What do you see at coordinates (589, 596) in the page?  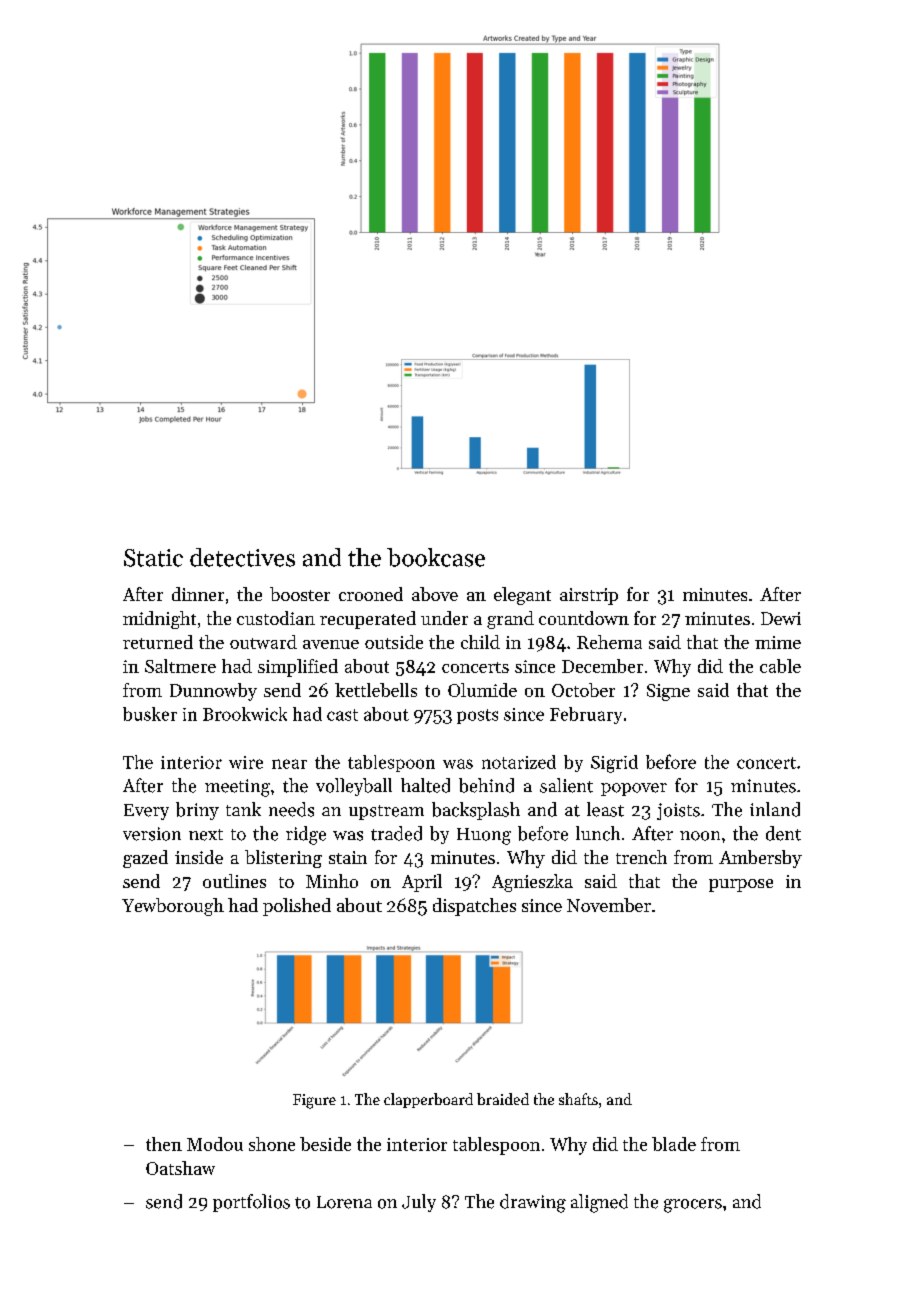 I see `airstrip` at bounding box center [589, 596].
